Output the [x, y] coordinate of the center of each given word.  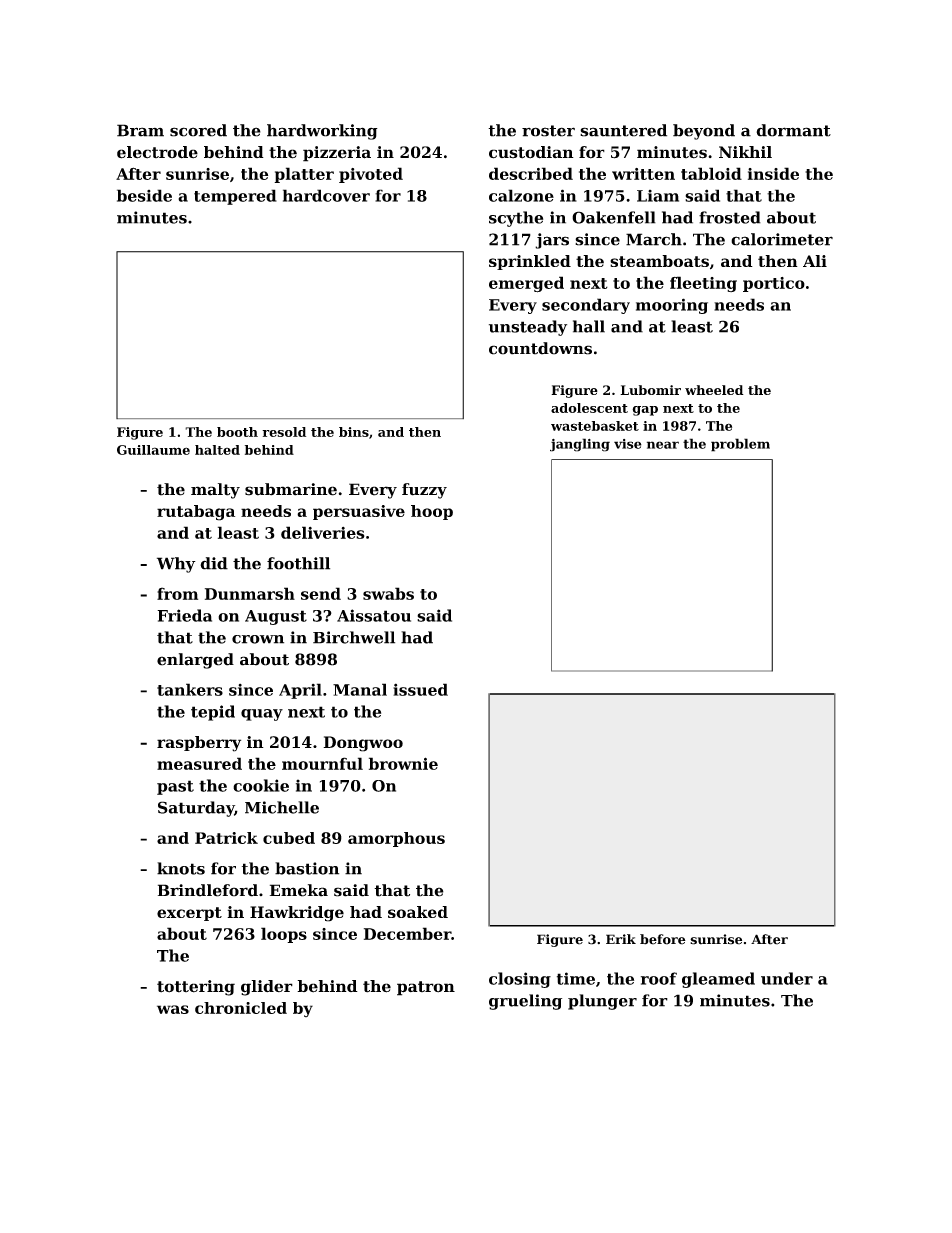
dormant [793, 130]
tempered [235, 197]
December [407, 933]
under [787, 978]
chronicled [241, 1008]
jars [552, 241]
